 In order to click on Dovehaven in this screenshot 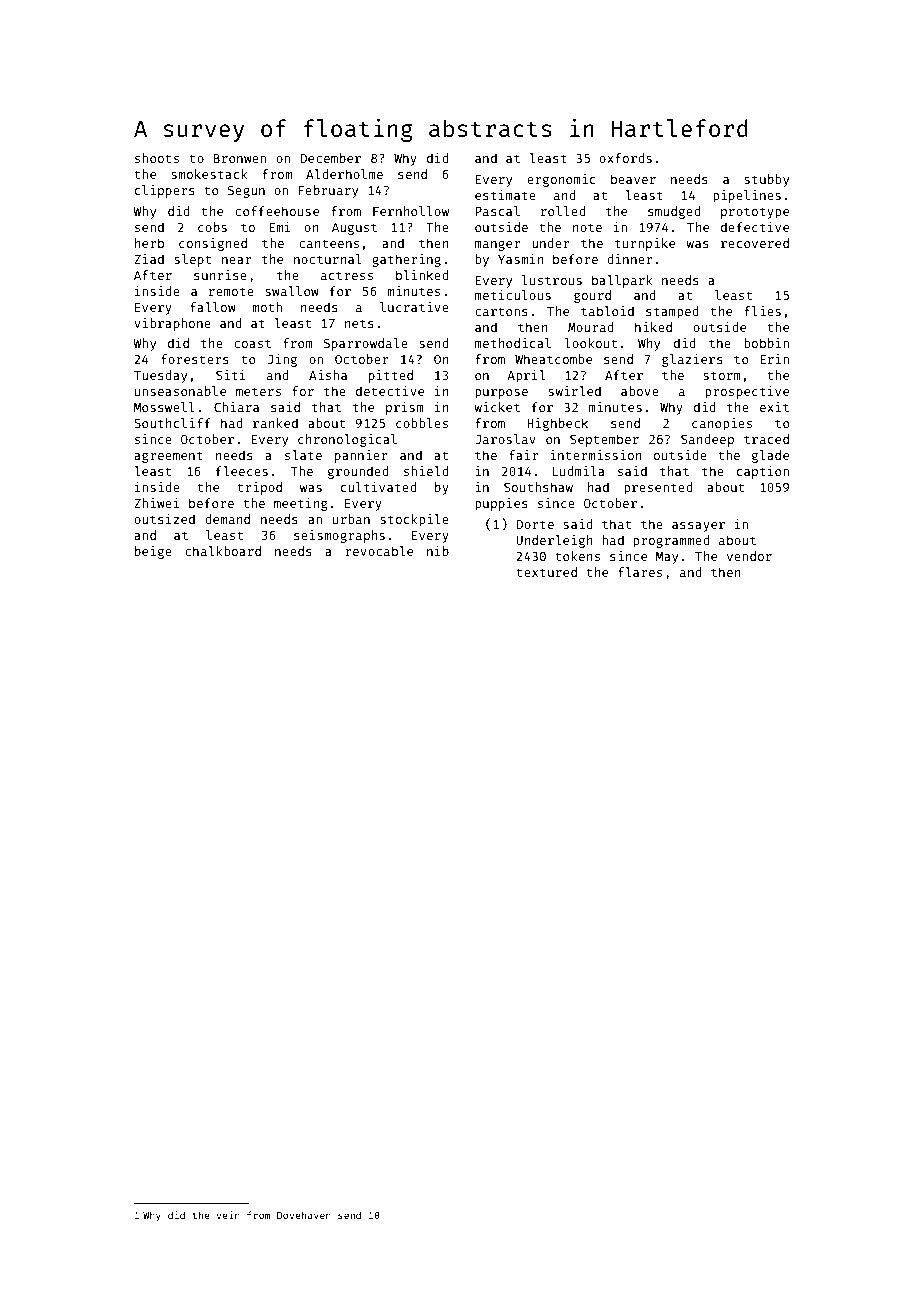, I will do `click(304, 1215)`.
